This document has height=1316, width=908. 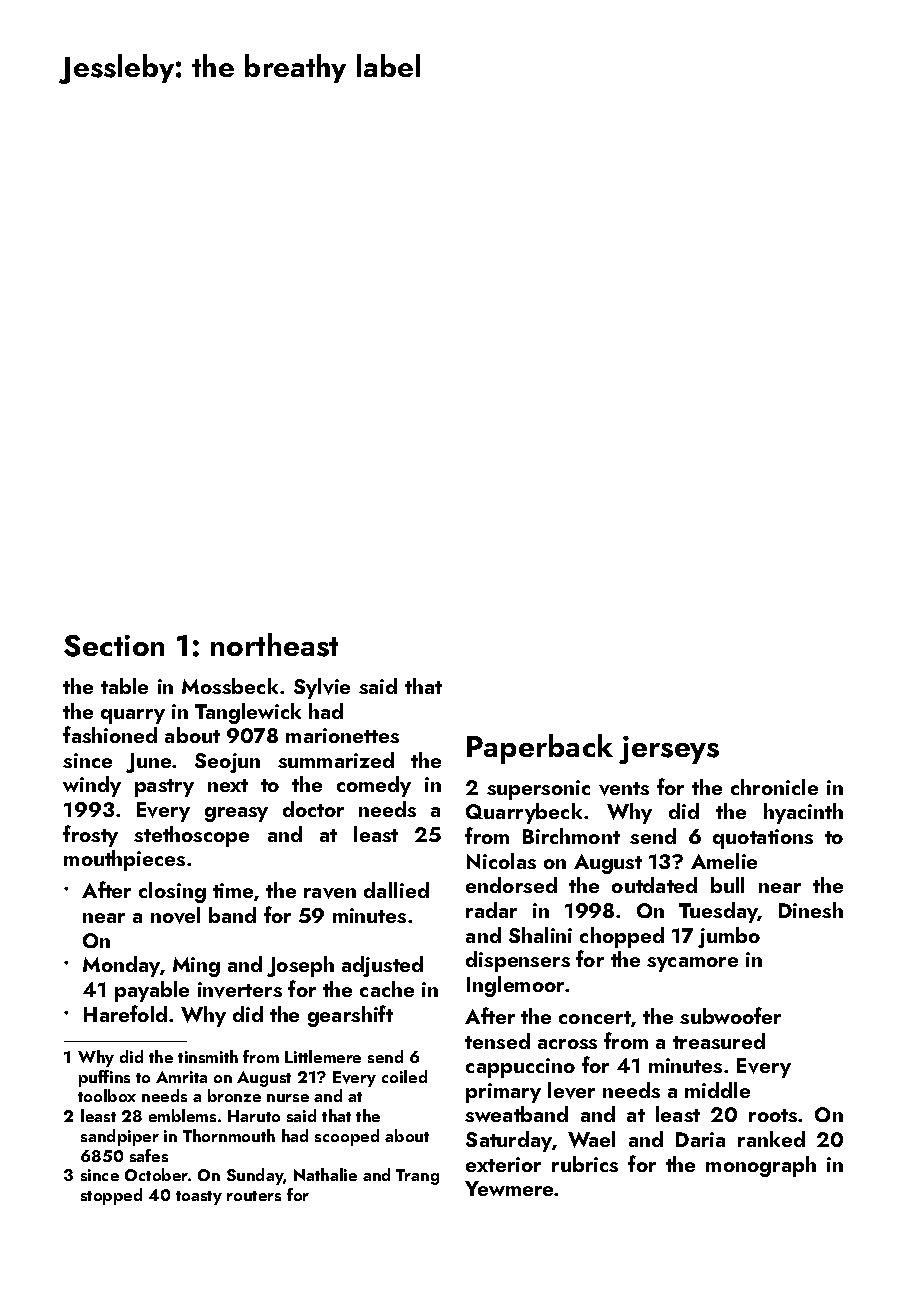 What do you see at coordinates (157, 1174) in the document?
I see `October` at bounding box center [157, 1174].
